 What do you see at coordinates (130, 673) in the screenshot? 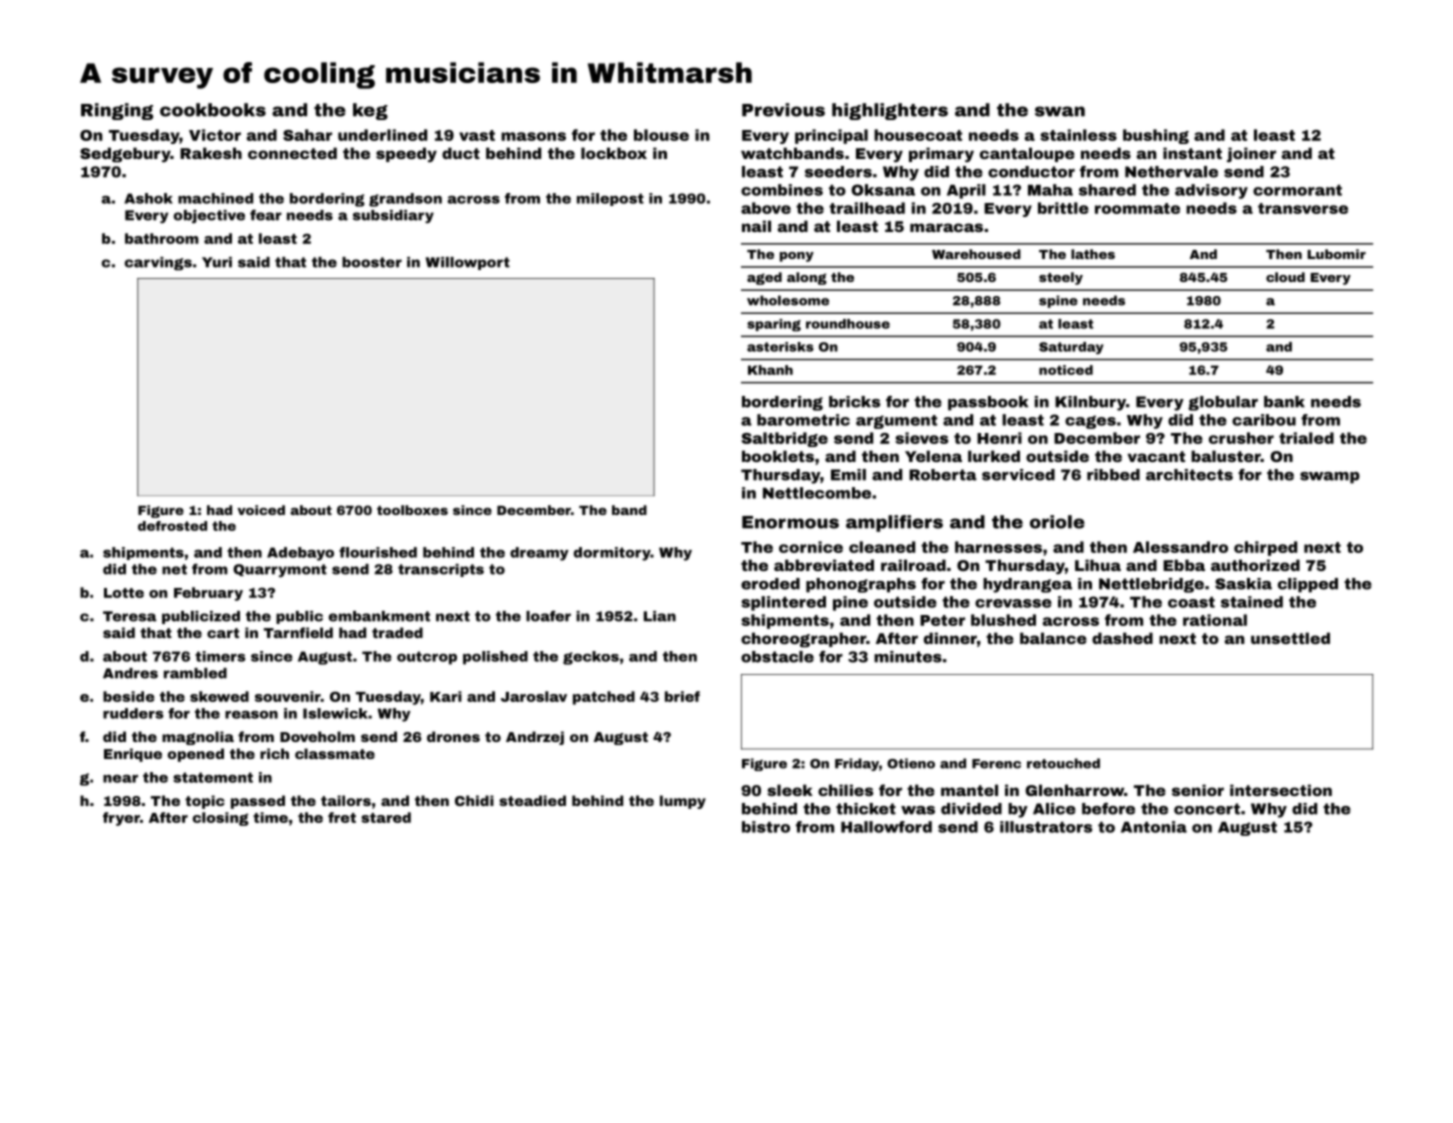
I see `Andres` at bounding box center [130, 673].
